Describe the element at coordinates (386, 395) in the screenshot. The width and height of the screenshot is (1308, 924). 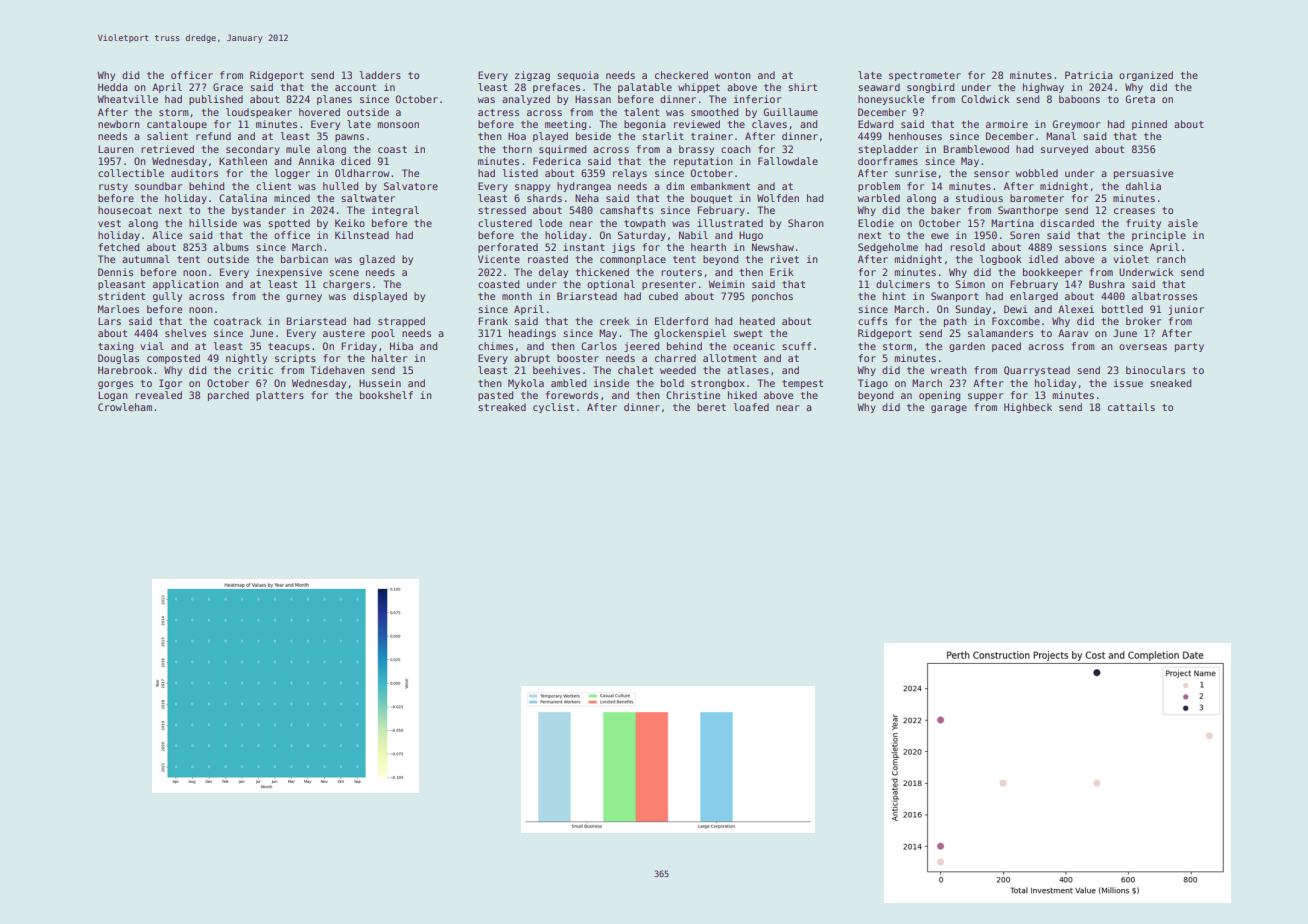
I see `bookshelf` at that location.
